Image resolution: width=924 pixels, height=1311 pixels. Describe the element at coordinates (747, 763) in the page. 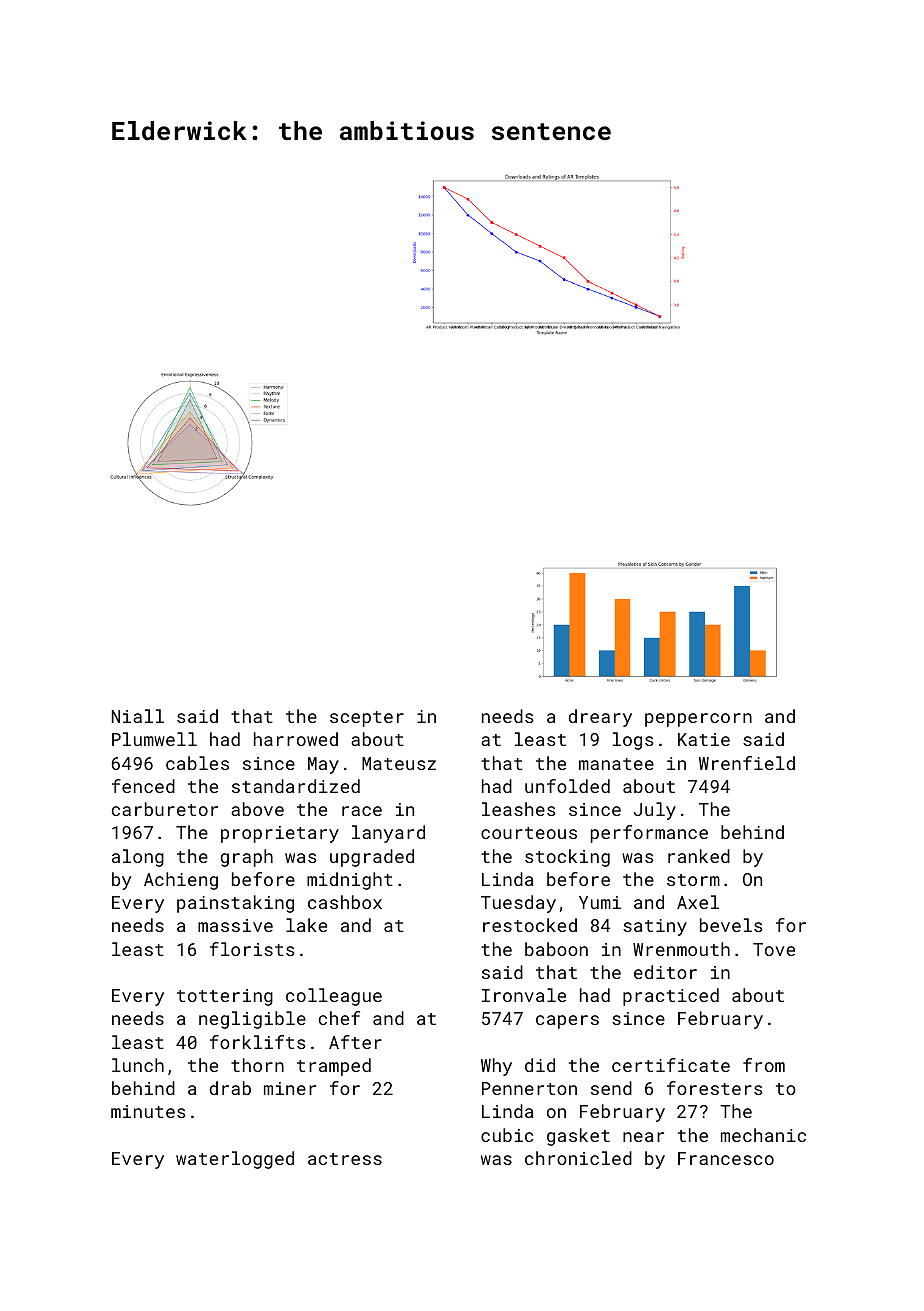

I see `Wrenfield` at that location.
